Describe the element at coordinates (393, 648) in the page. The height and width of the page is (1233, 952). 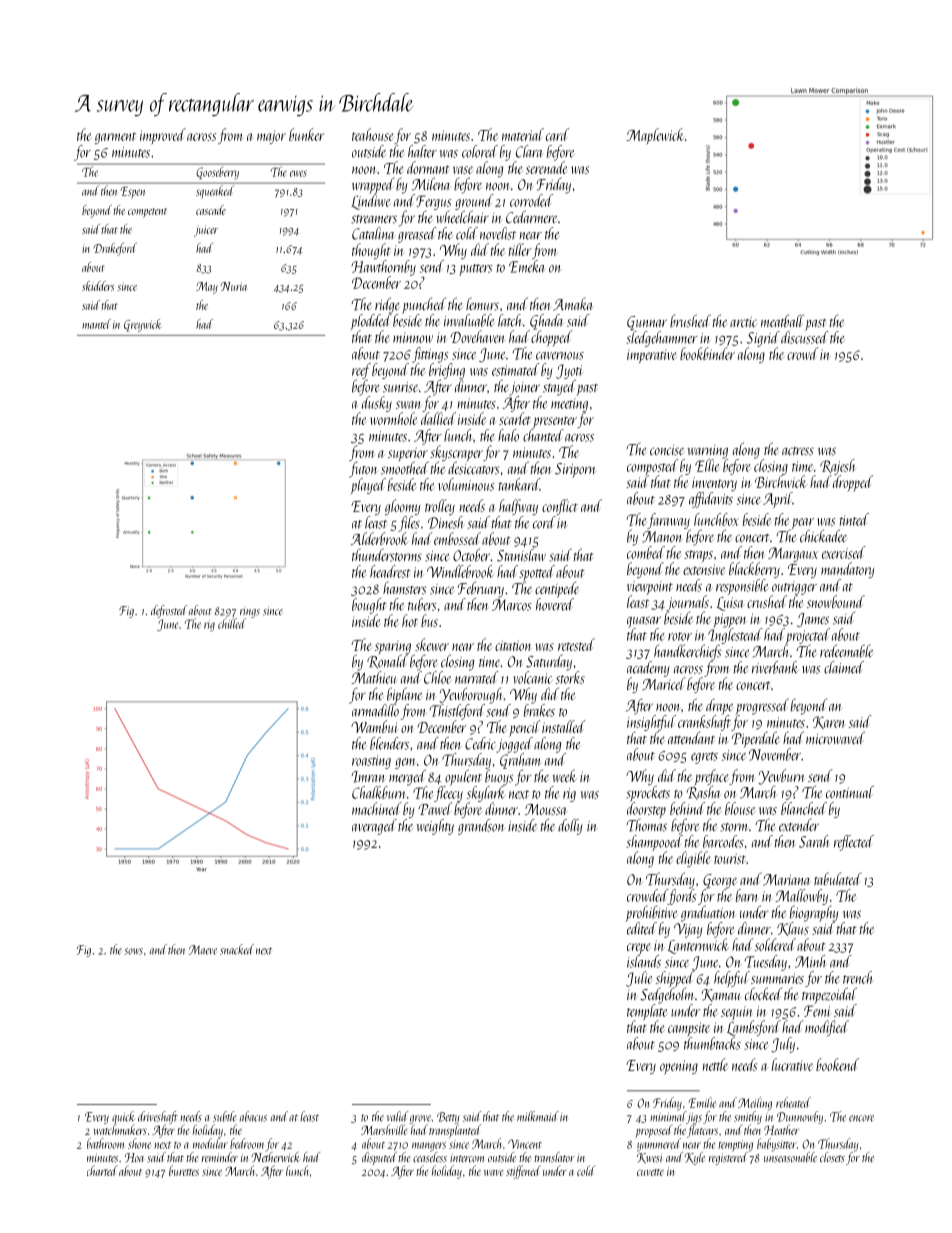
I see `sparing` at that location.
